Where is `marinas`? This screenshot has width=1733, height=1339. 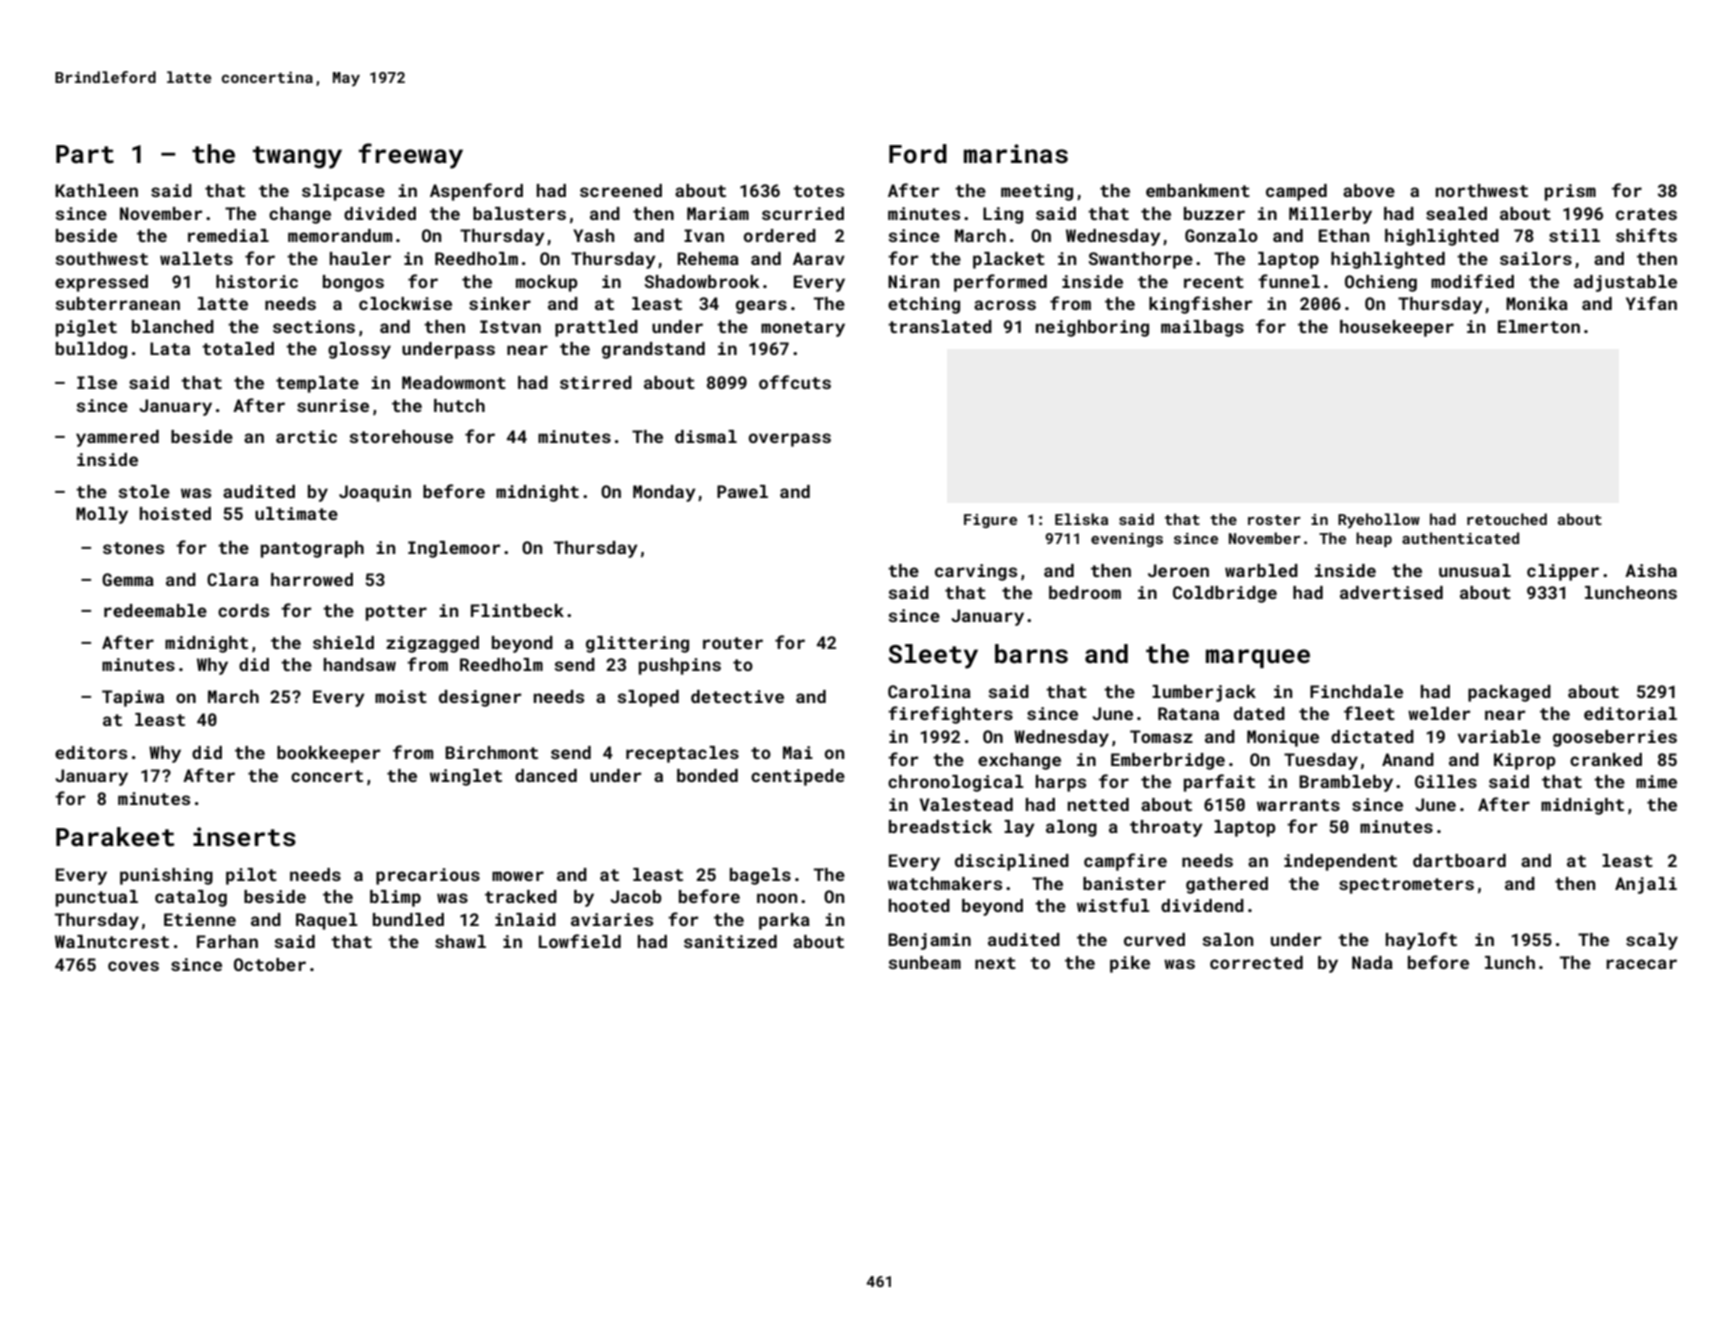 marinas is located at coordinates (1016, 154).
